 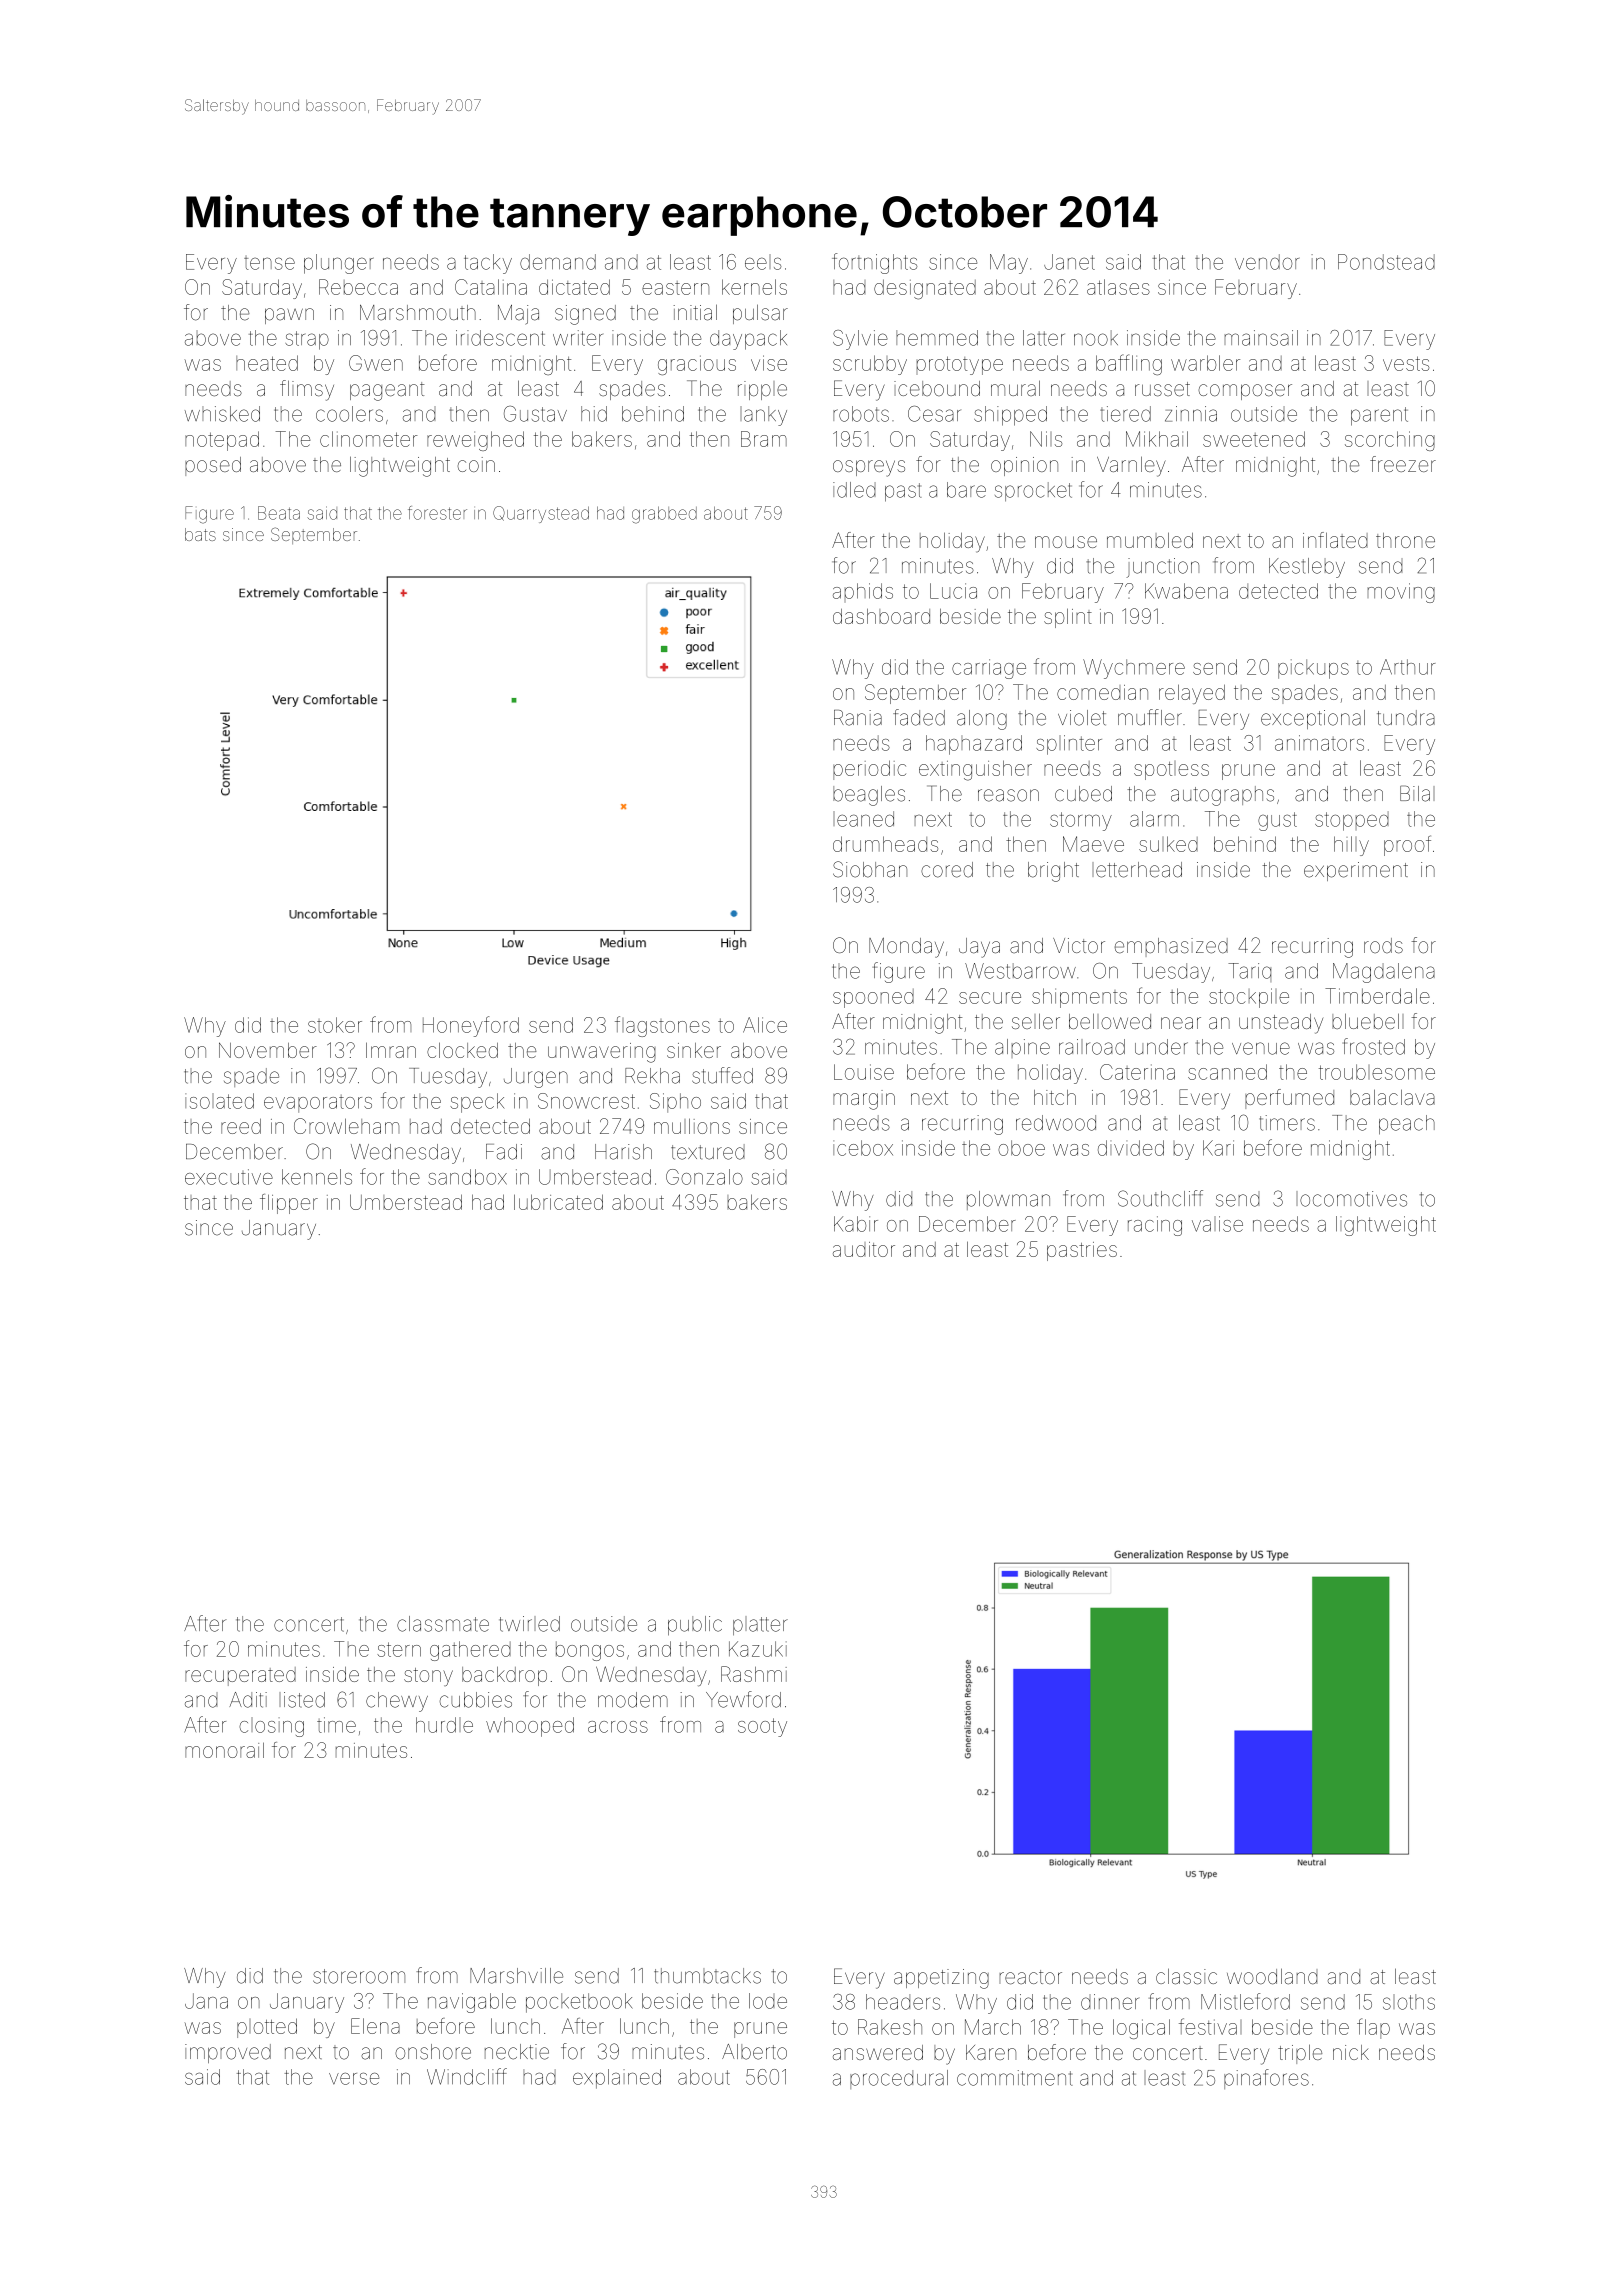 I want to click on spooned, so click(x=873, y=998).
